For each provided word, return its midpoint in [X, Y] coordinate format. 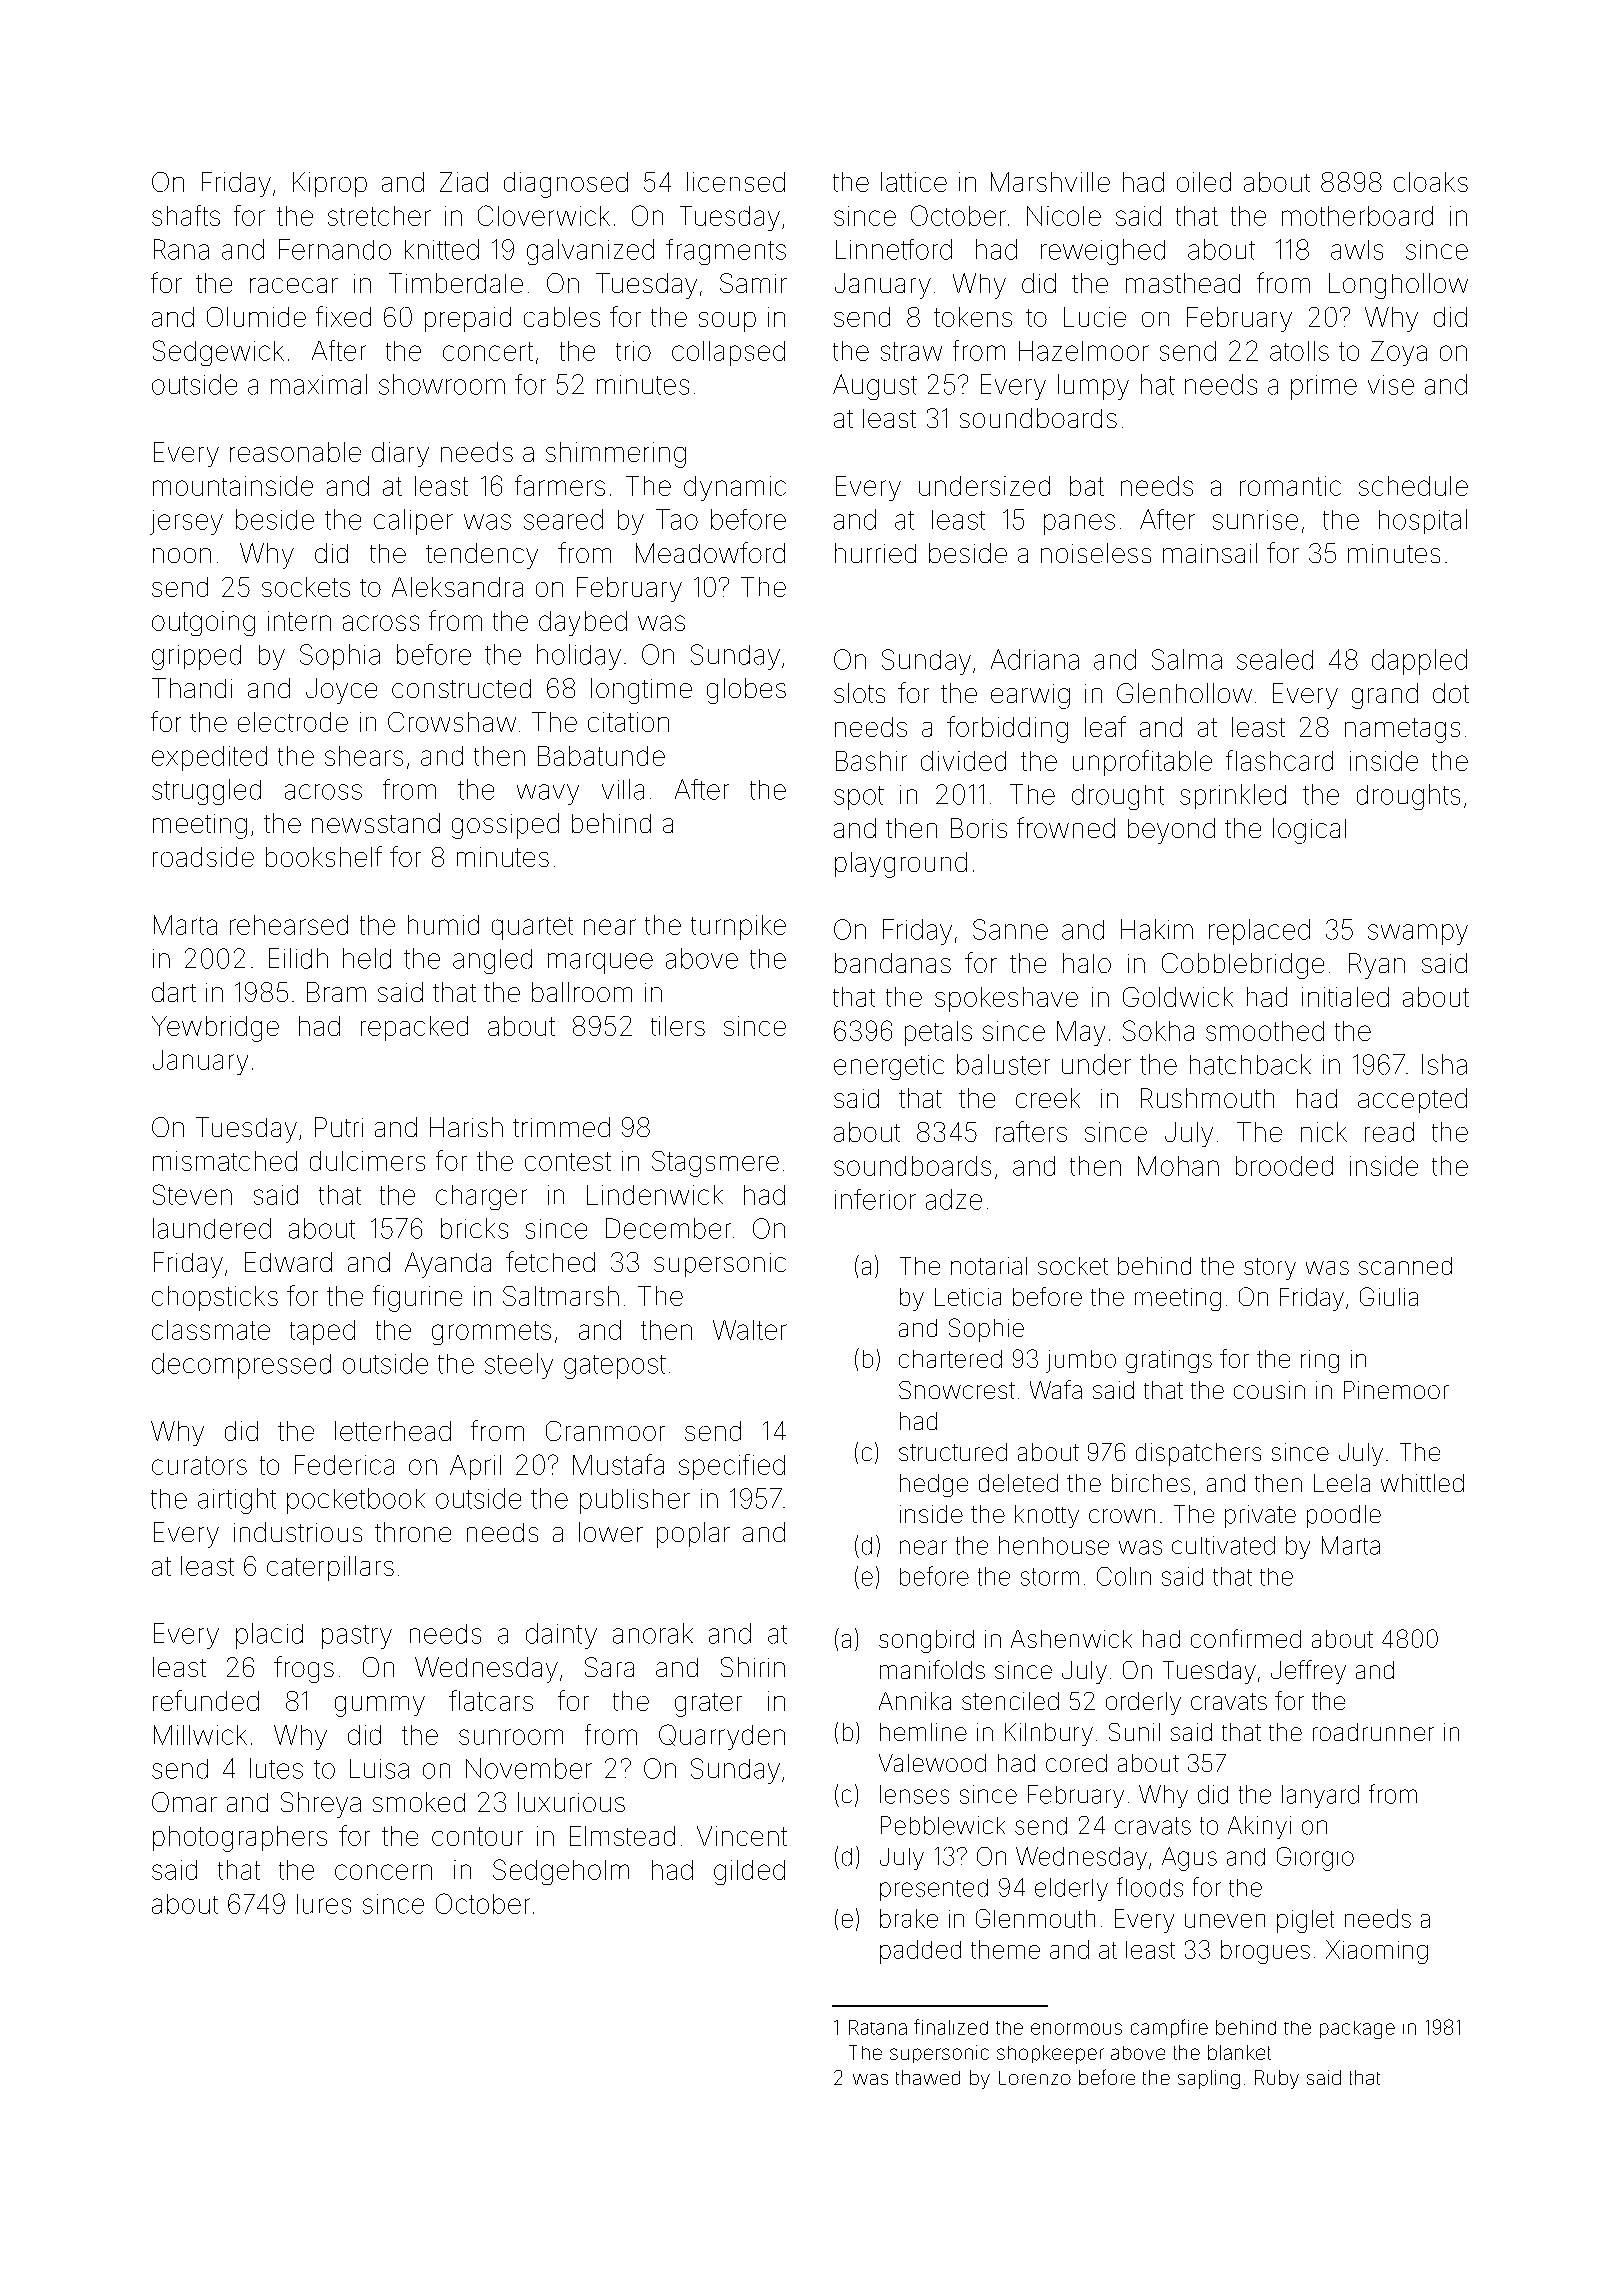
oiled [1204, 182]
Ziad [464, 182]
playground [901, 865]
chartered [950, 1359]
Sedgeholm [561, 1872]
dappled [1419, 662]
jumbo [1081, 1361]
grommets [491, 1333]
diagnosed [566, 185]
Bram [336, 992]
